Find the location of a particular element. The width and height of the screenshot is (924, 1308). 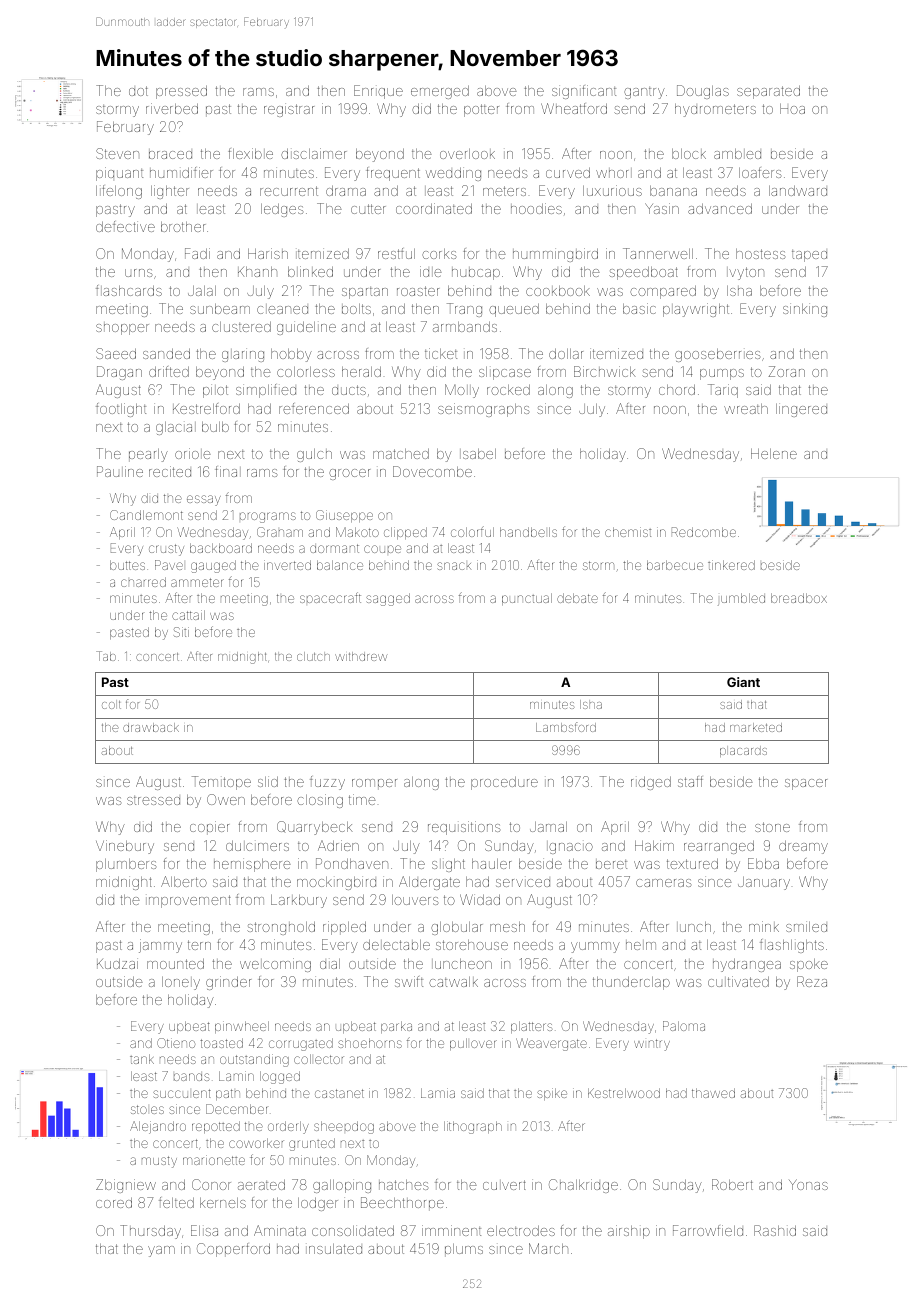

Copperford is located at coordinates (233, 1250).
